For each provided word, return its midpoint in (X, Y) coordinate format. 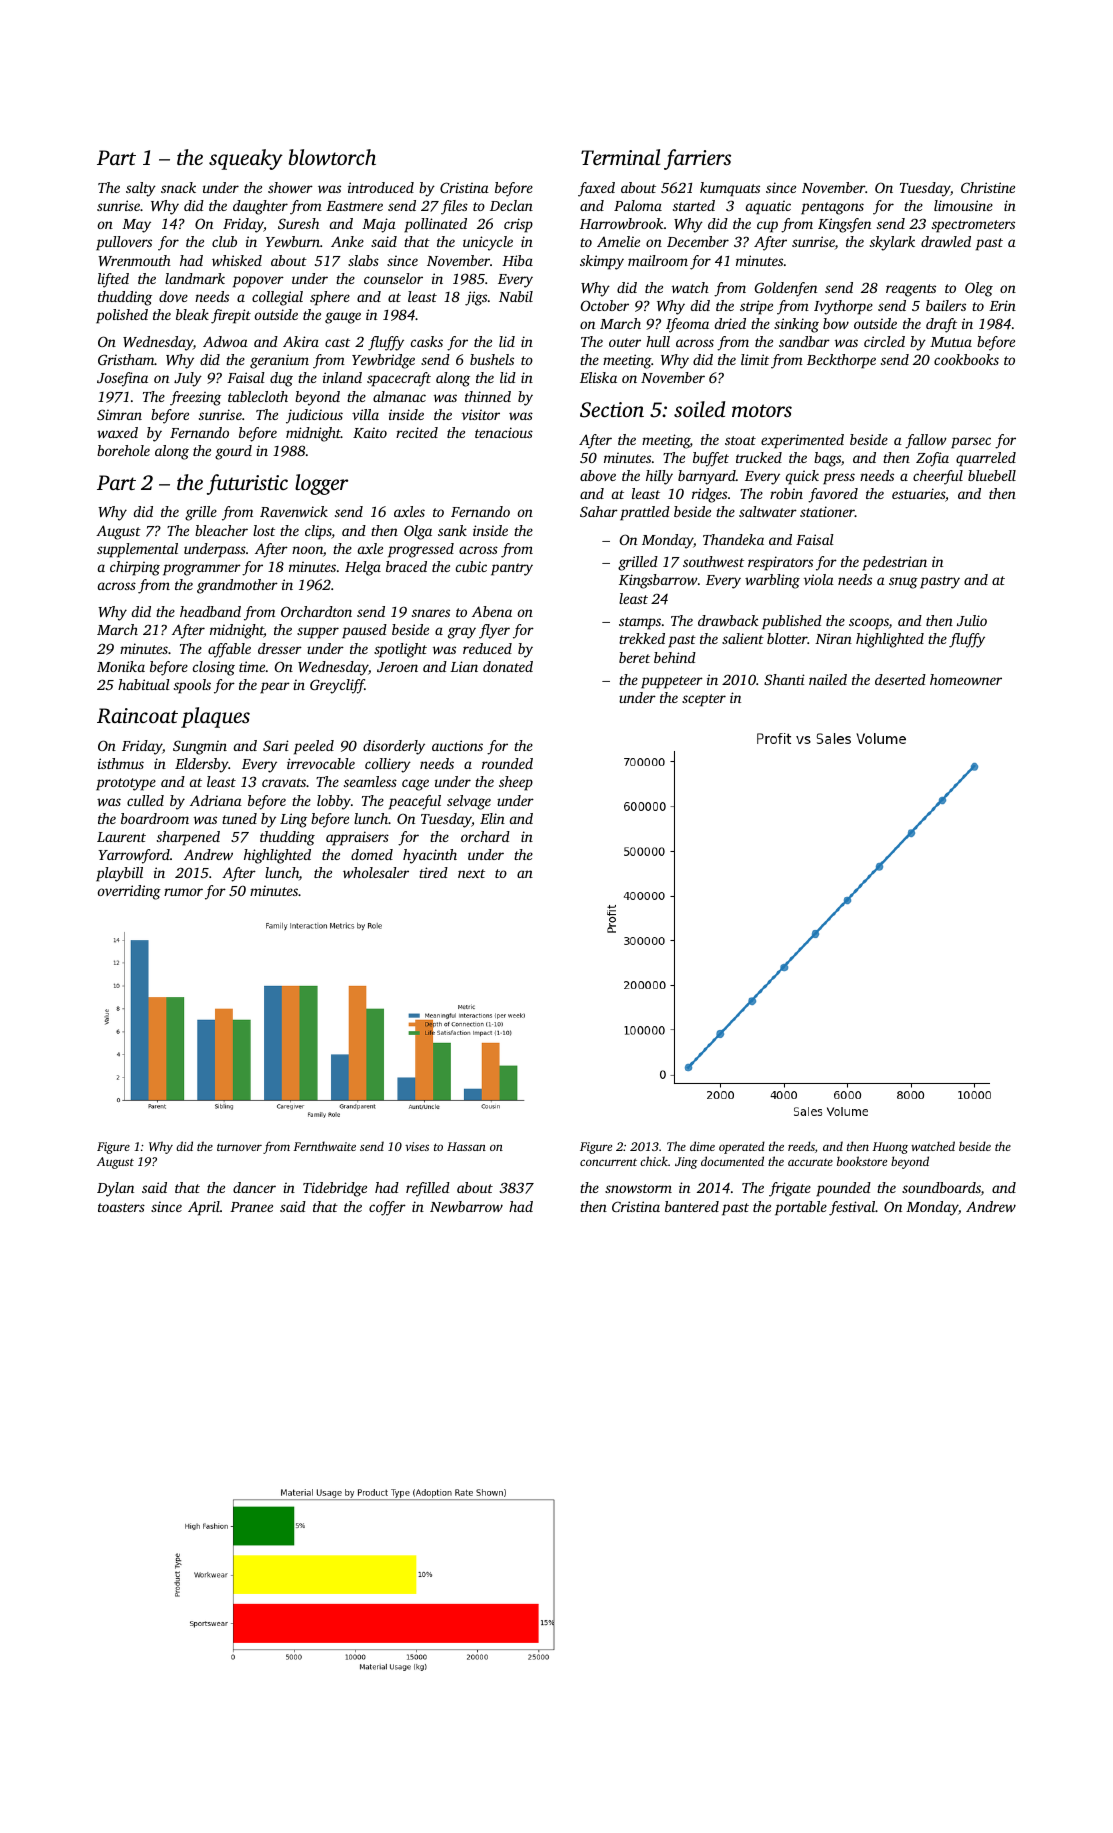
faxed (596, 189)
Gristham (126, 359)
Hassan (466, 1146)
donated (508, 666)
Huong (890, 1148)
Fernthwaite (325, 1146)
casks (427, 341)
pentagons (832, 208)
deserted (900, 679)
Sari (276, 745)
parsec (971, 443)
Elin (492, 818)
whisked (237, 260)
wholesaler (376, 872)
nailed (828, 679)
